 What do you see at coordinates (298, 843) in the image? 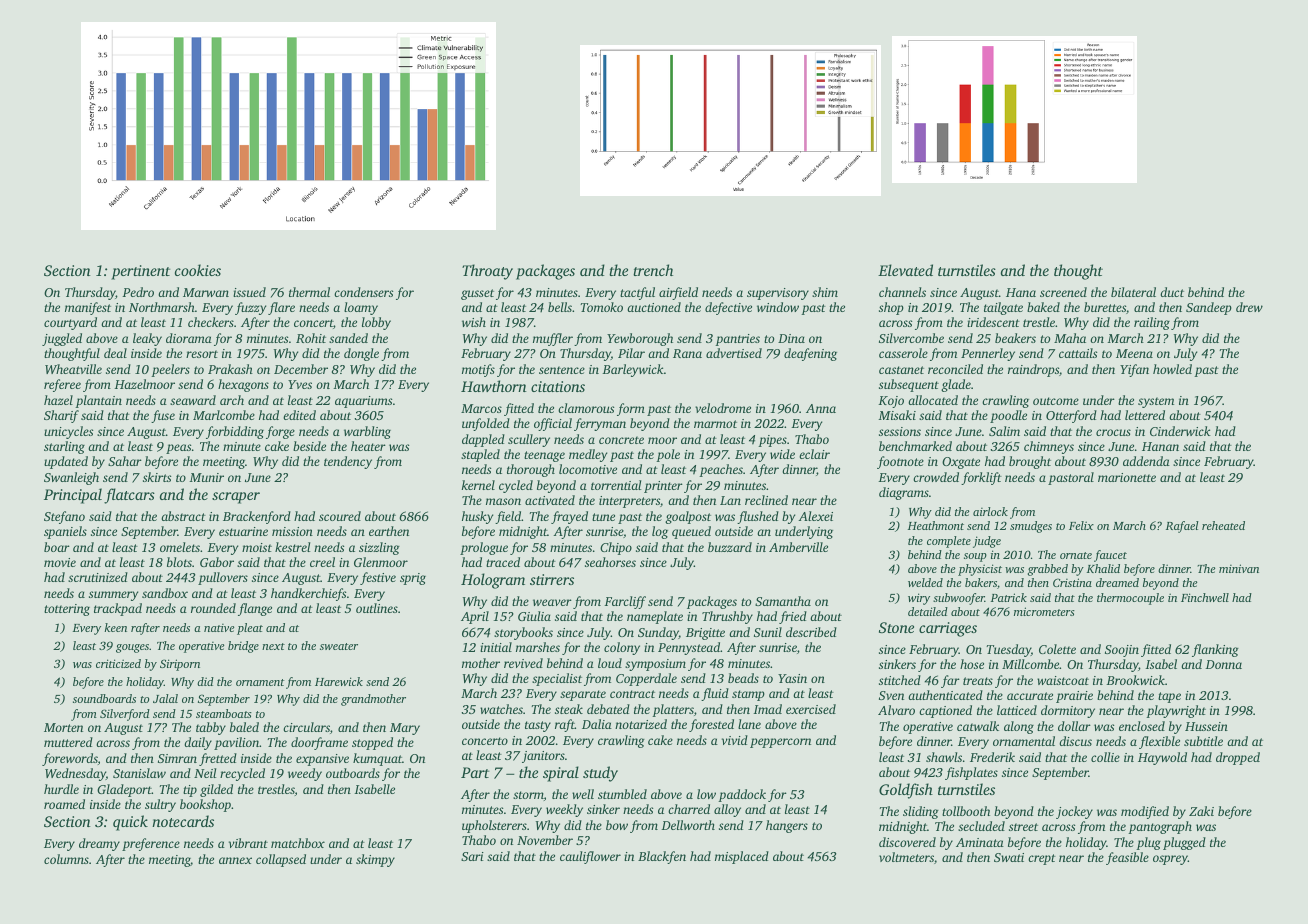
I see `matchbox` at bounding box center [298, 843].
